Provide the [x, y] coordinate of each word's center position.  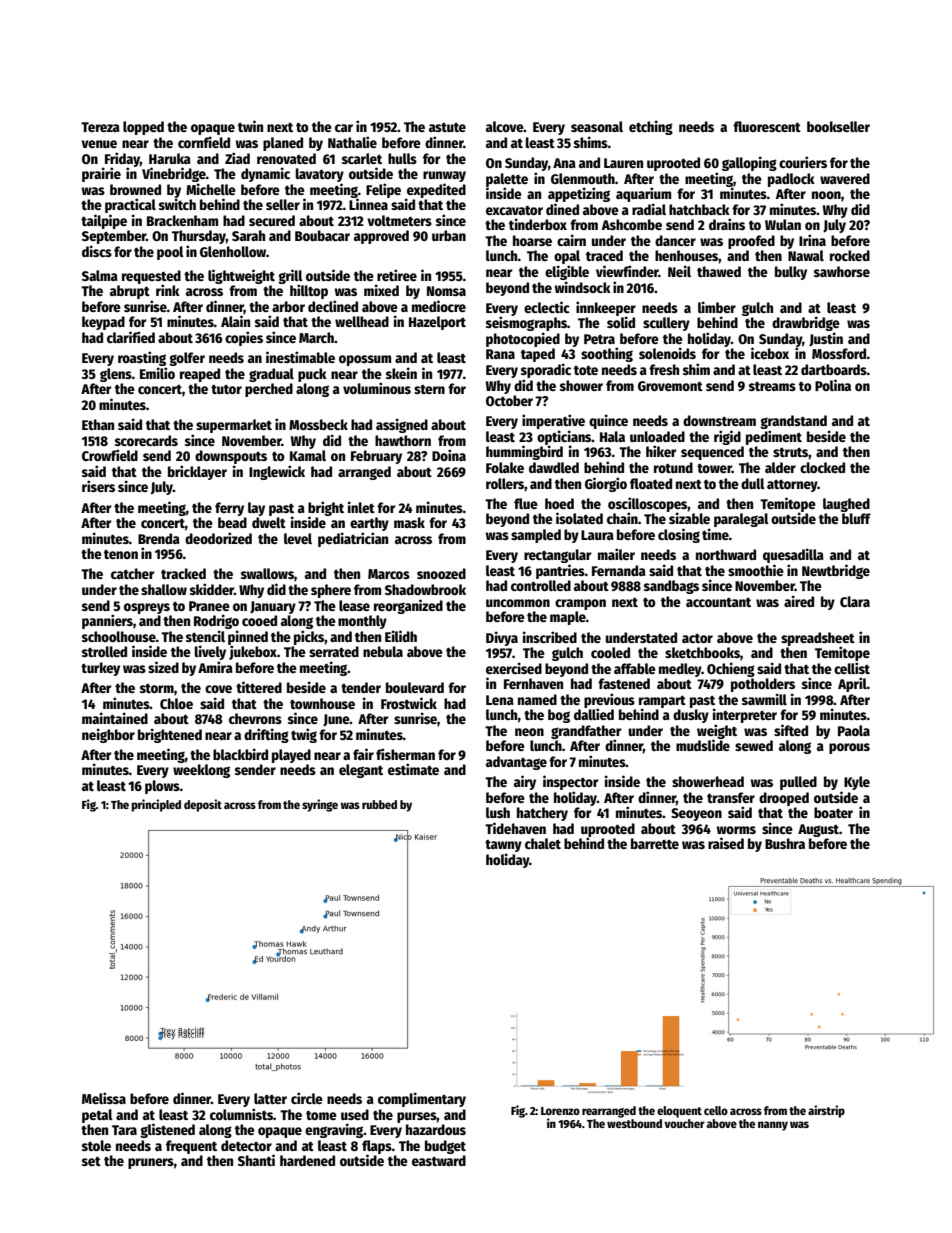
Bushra [785, 843]
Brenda [159, 538]
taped [538, 355]
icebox [770, 353]
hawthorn [403, 440]
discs [97, 251]
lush [498, 812]
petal [97, 1116]
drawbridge [806, 323]
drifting [266, 735]
